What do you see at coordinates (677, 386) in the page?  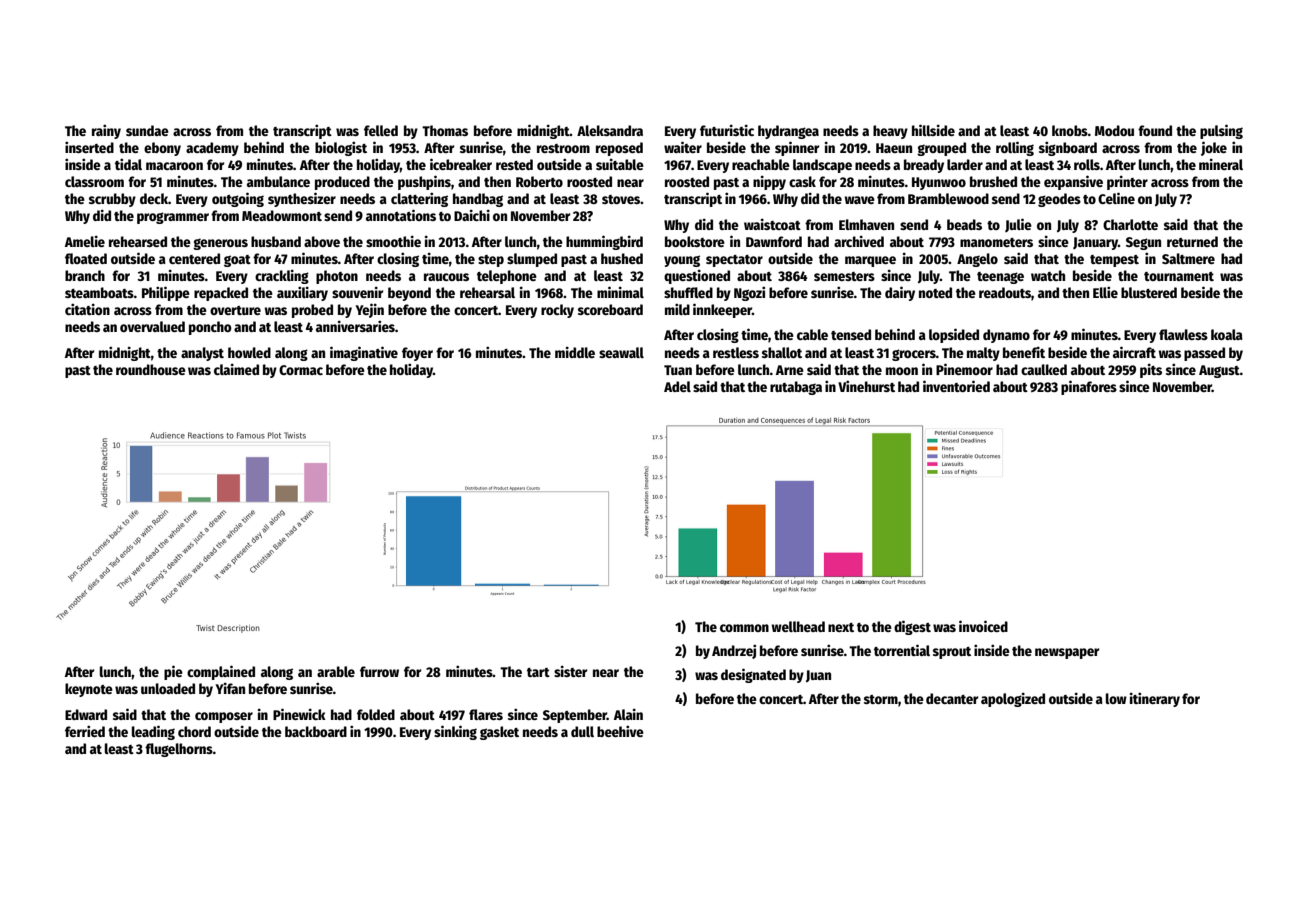 I see `Adel` at bounding box center [677, 386].
